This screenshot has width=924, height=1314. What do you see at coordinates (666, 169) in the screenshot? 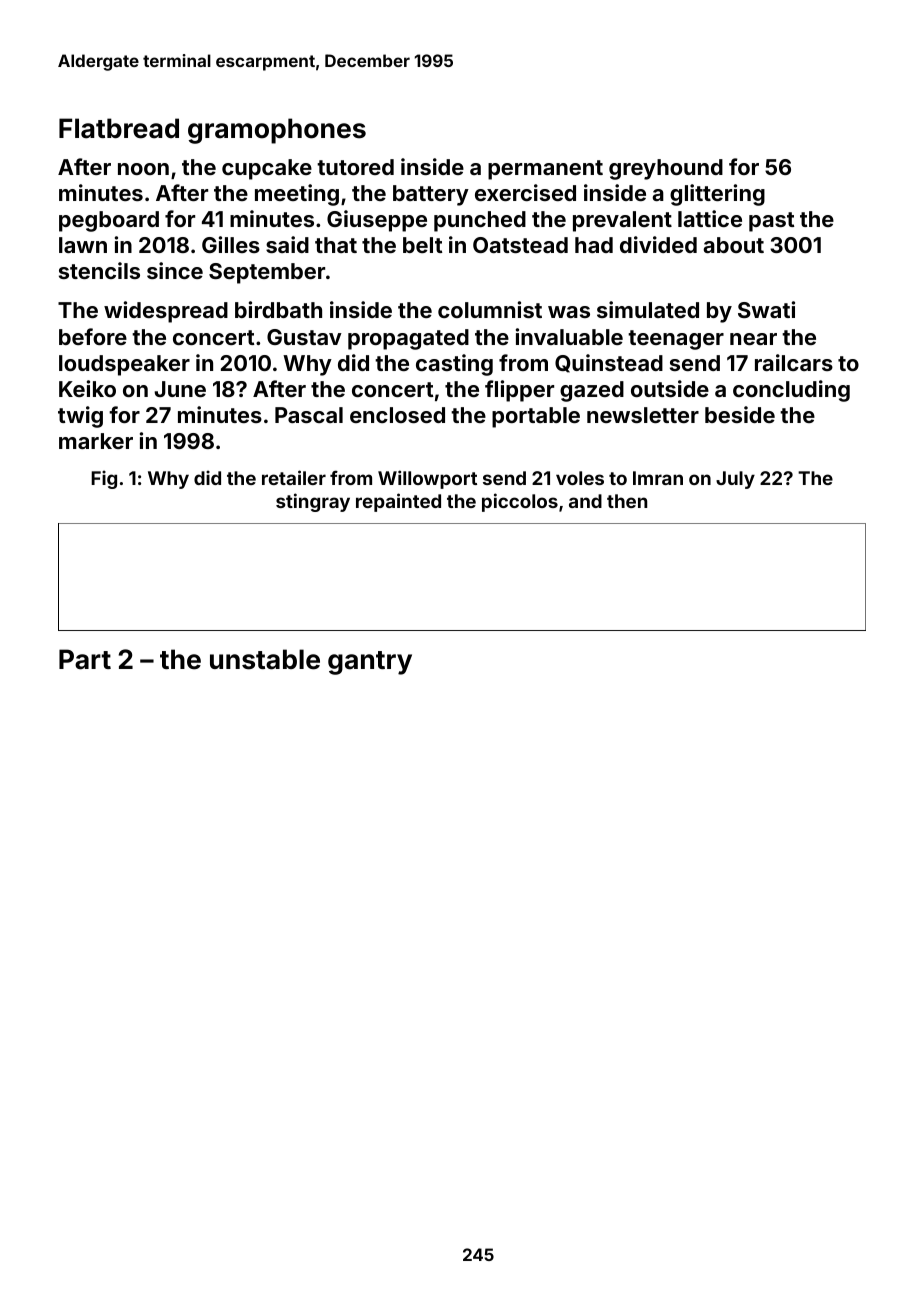
I see `greyhound` at bounding box center [666, 169].
